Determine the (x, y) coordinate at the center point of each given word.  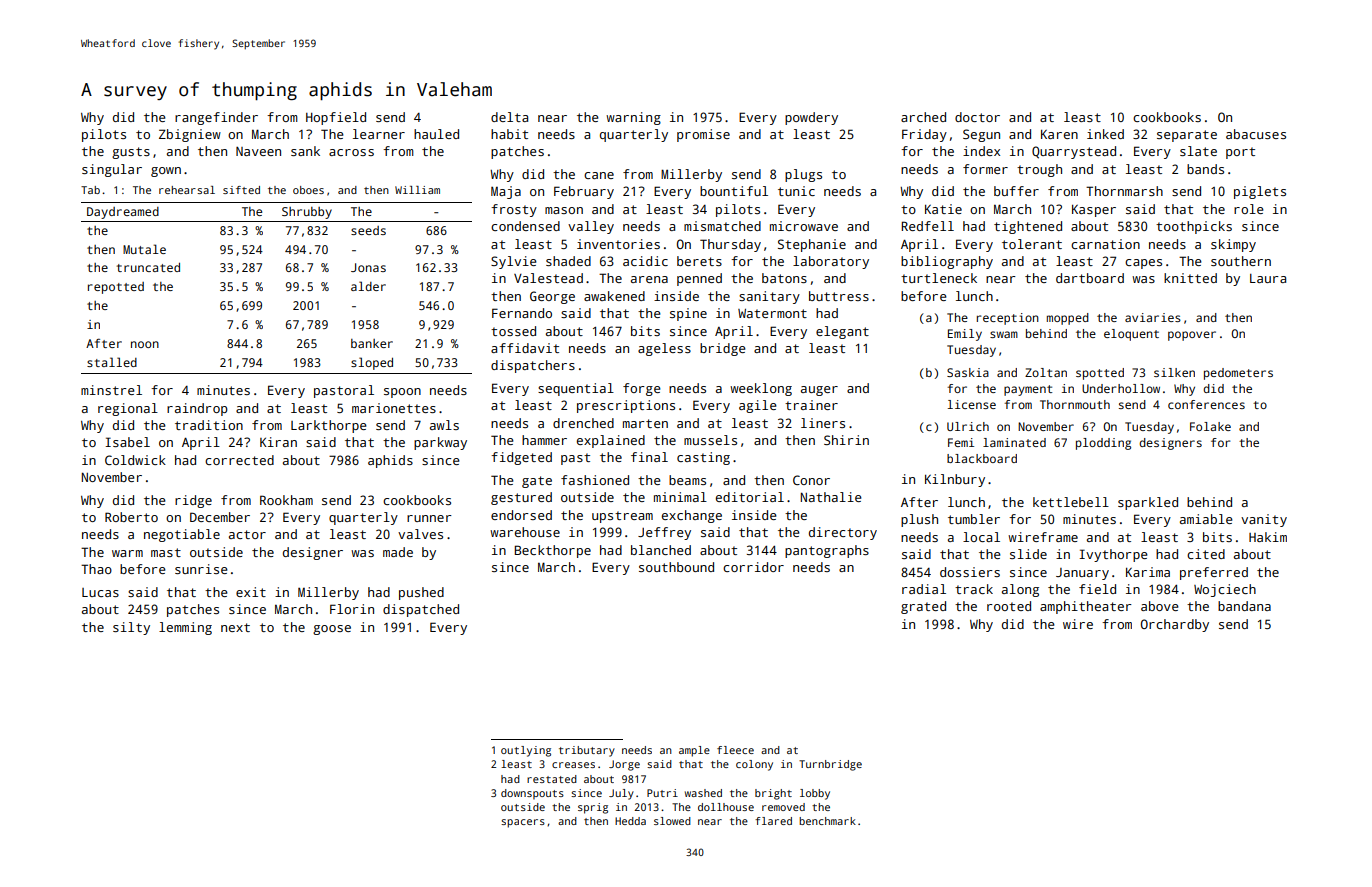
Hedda (630, 821)
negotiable (182, 535)
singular (112, 170)
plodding (1103, 444)
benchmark (827, 821)
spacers (523, 823)
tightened (1028, 227)
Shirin (846, 440)
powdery (811, 118)
